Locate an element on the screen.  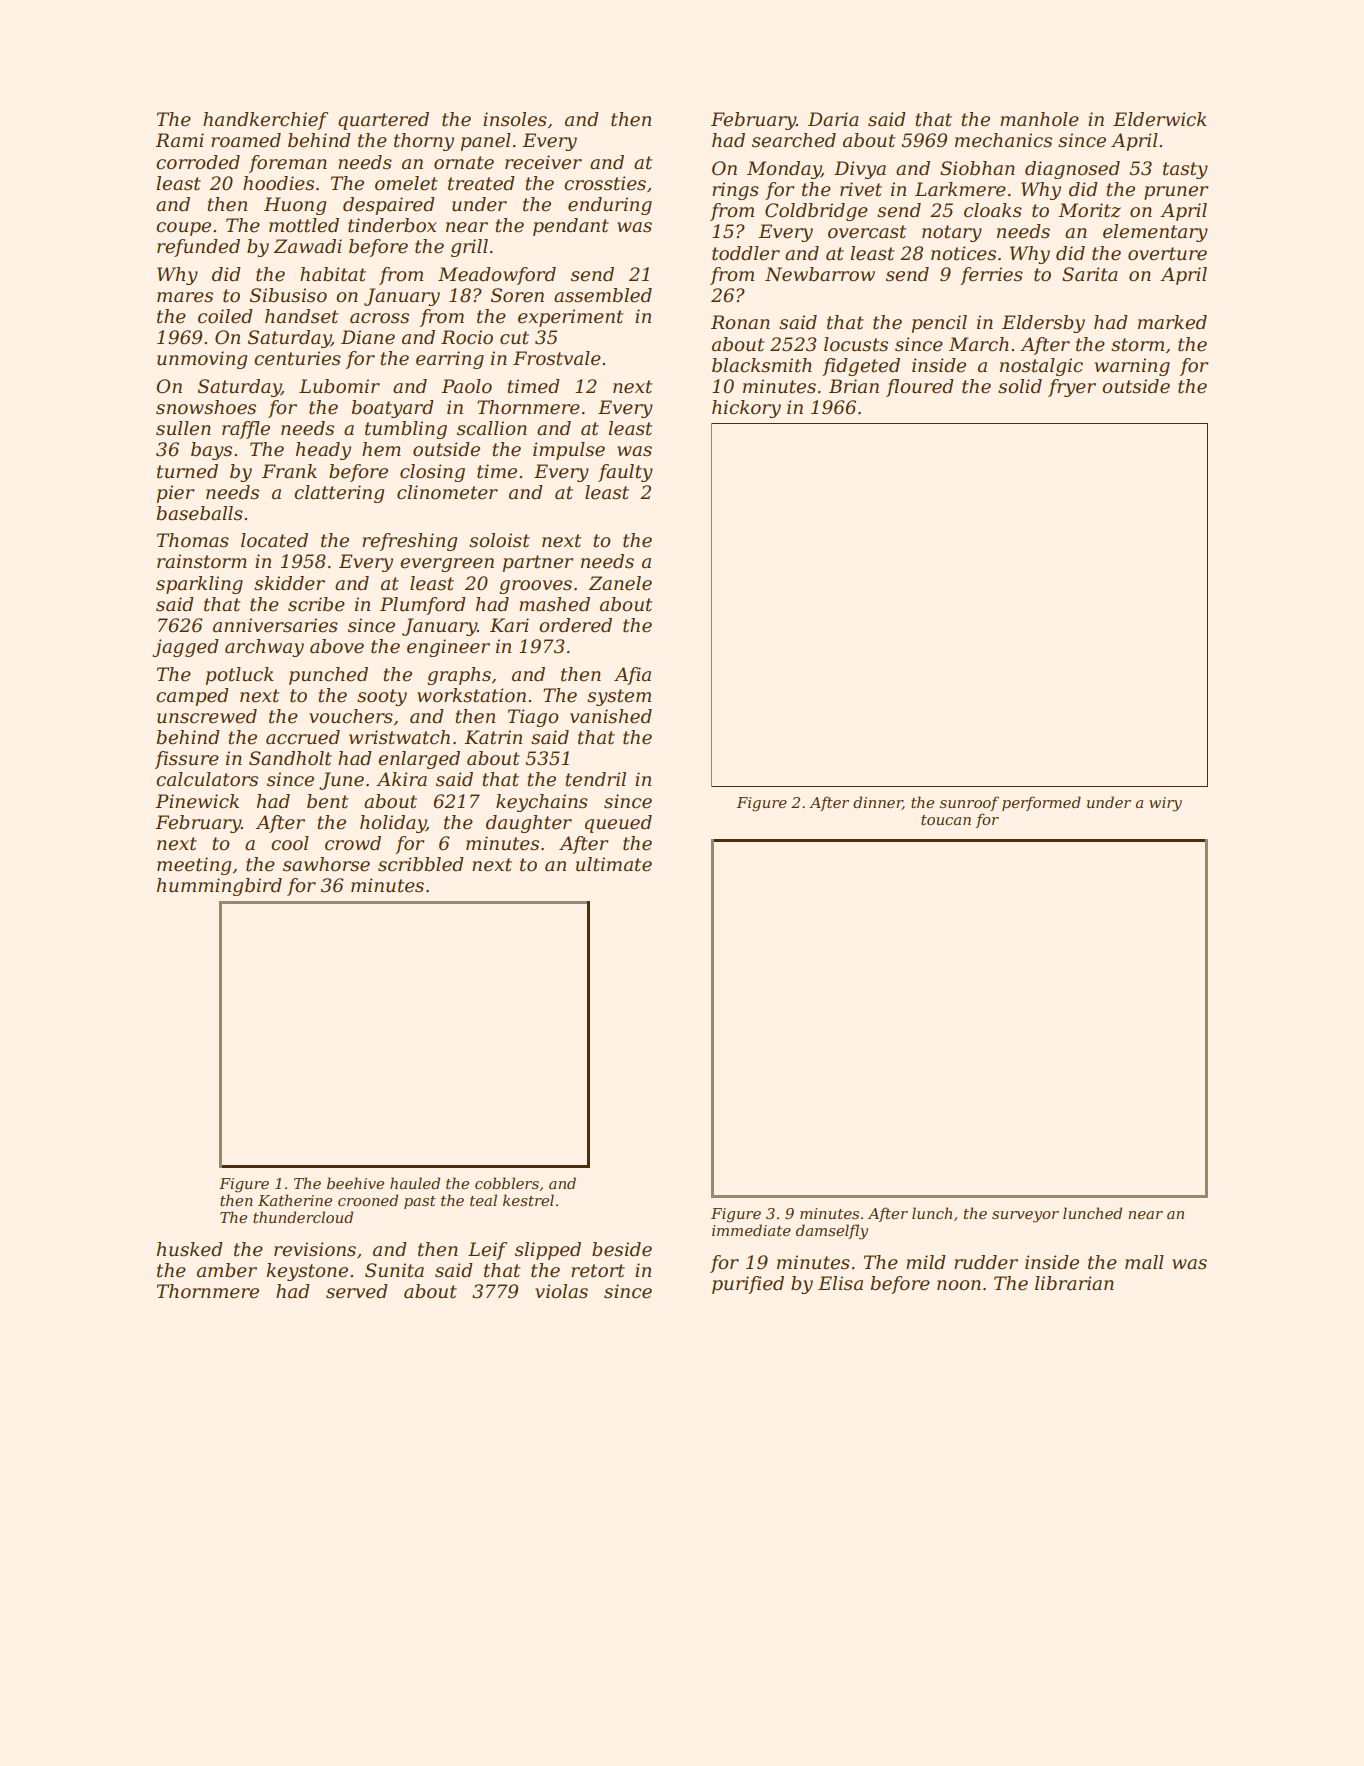
insoles is located at coordinates (515, 119).
